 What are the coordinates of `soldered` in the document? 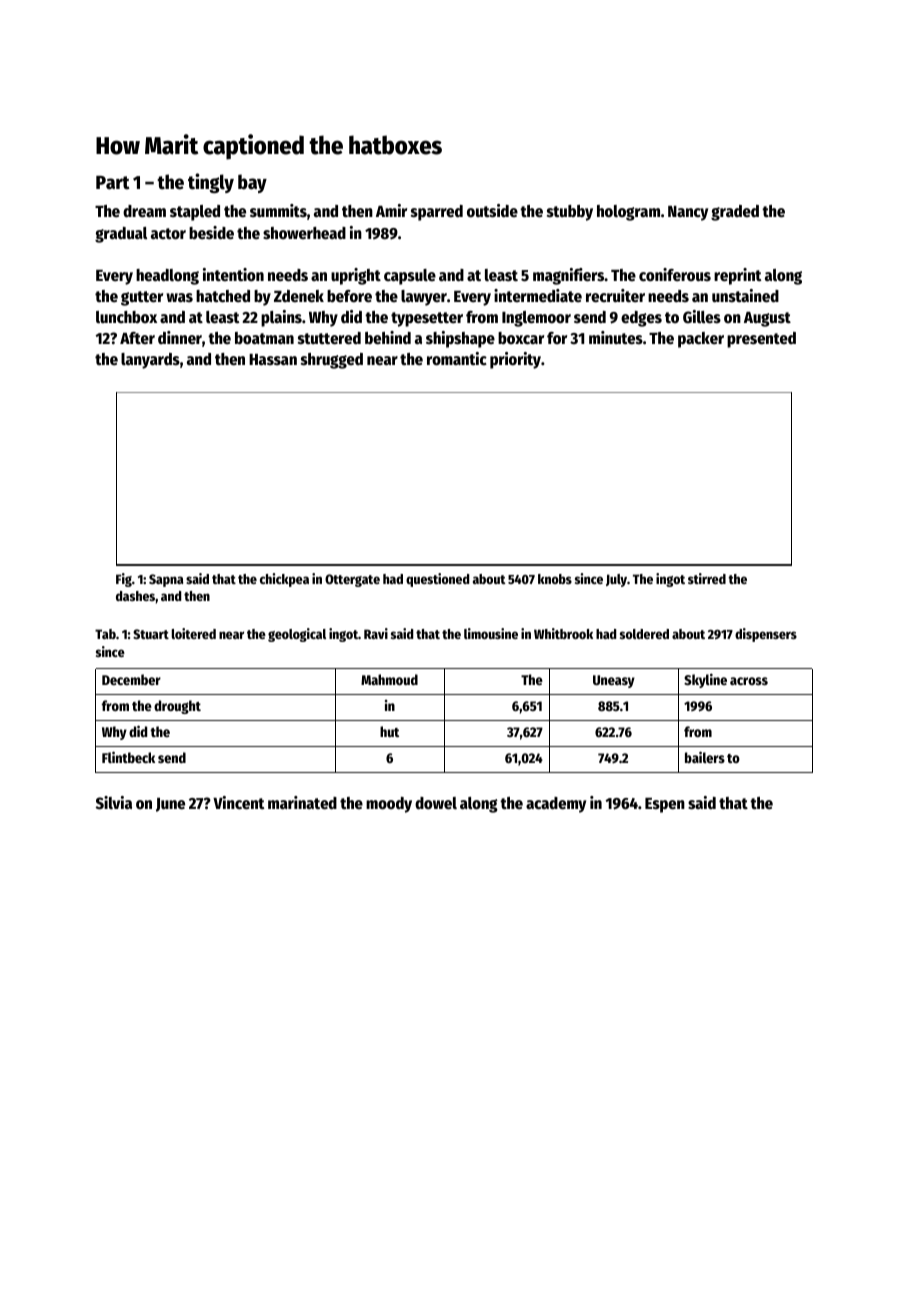 It's located at (644, 634).
